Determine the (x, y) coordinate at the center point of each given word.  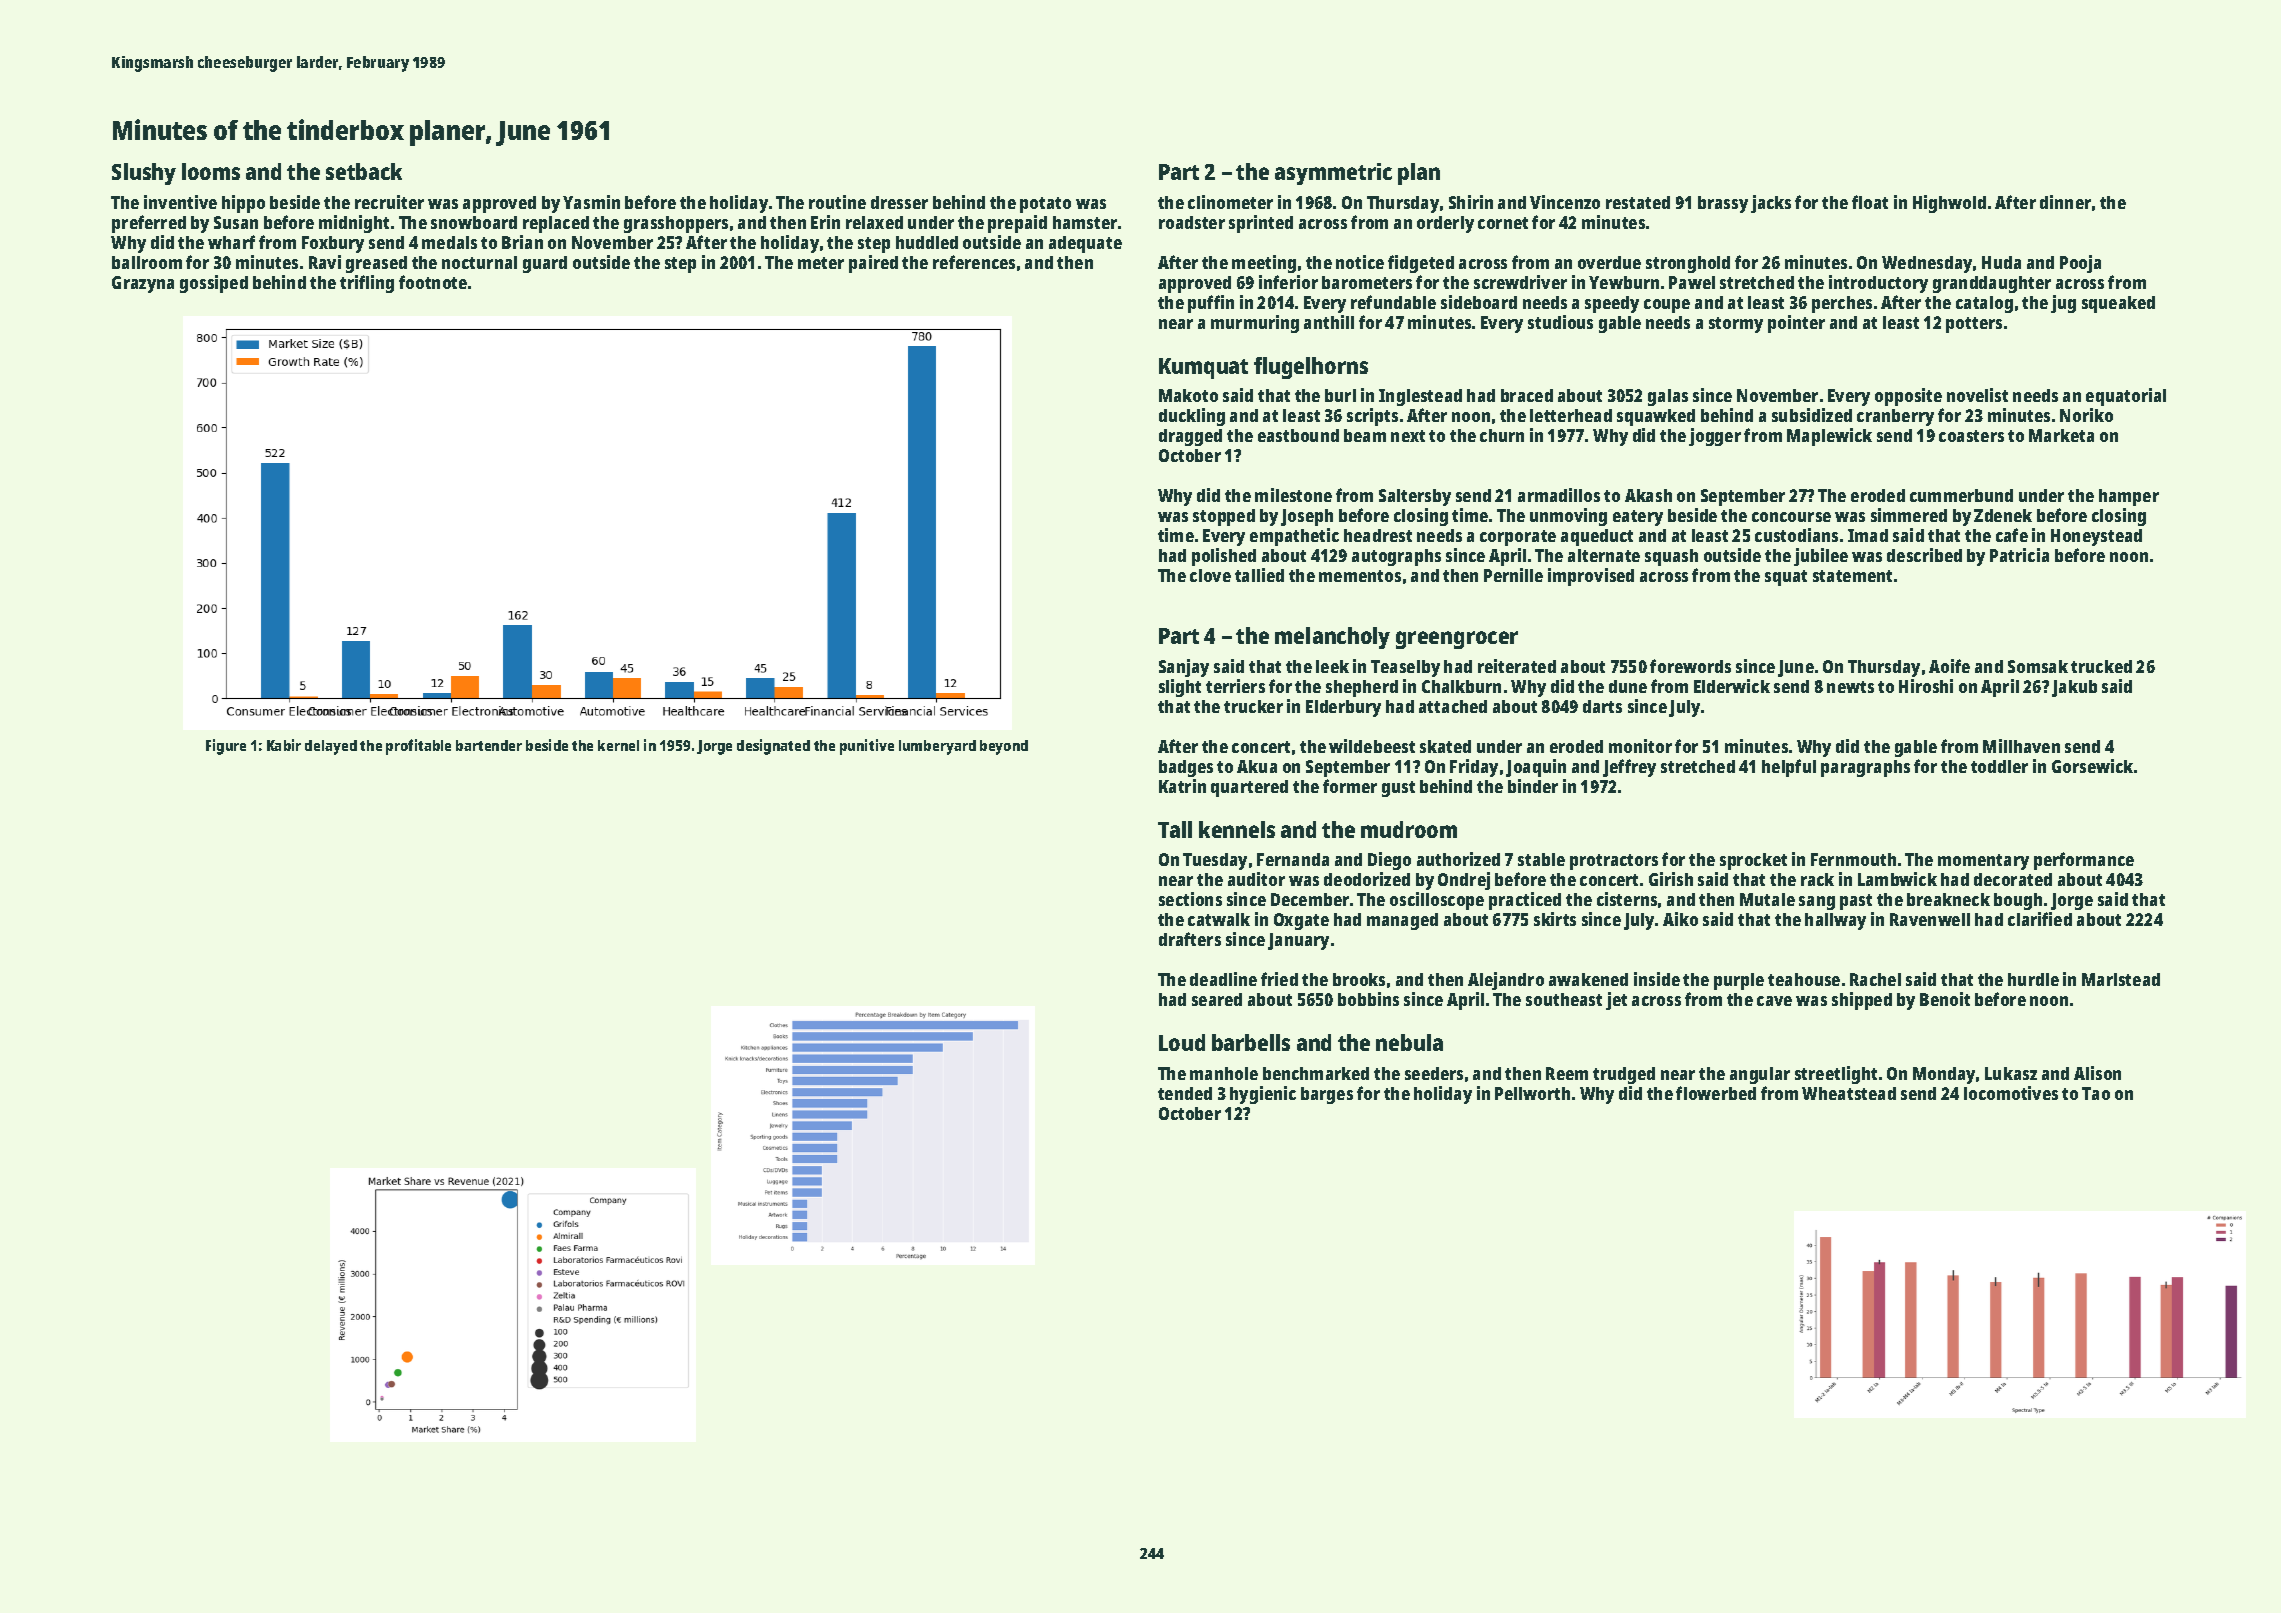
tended (1185, 1093)
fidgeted (1421, 264)
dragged (1190, 437)
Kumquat (1203, 368)
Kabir (284, 745)
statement (1852, 576)
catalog (1984, 304)
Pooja (2080, 264)
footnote (433, 282)
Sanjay (1184, 668)
